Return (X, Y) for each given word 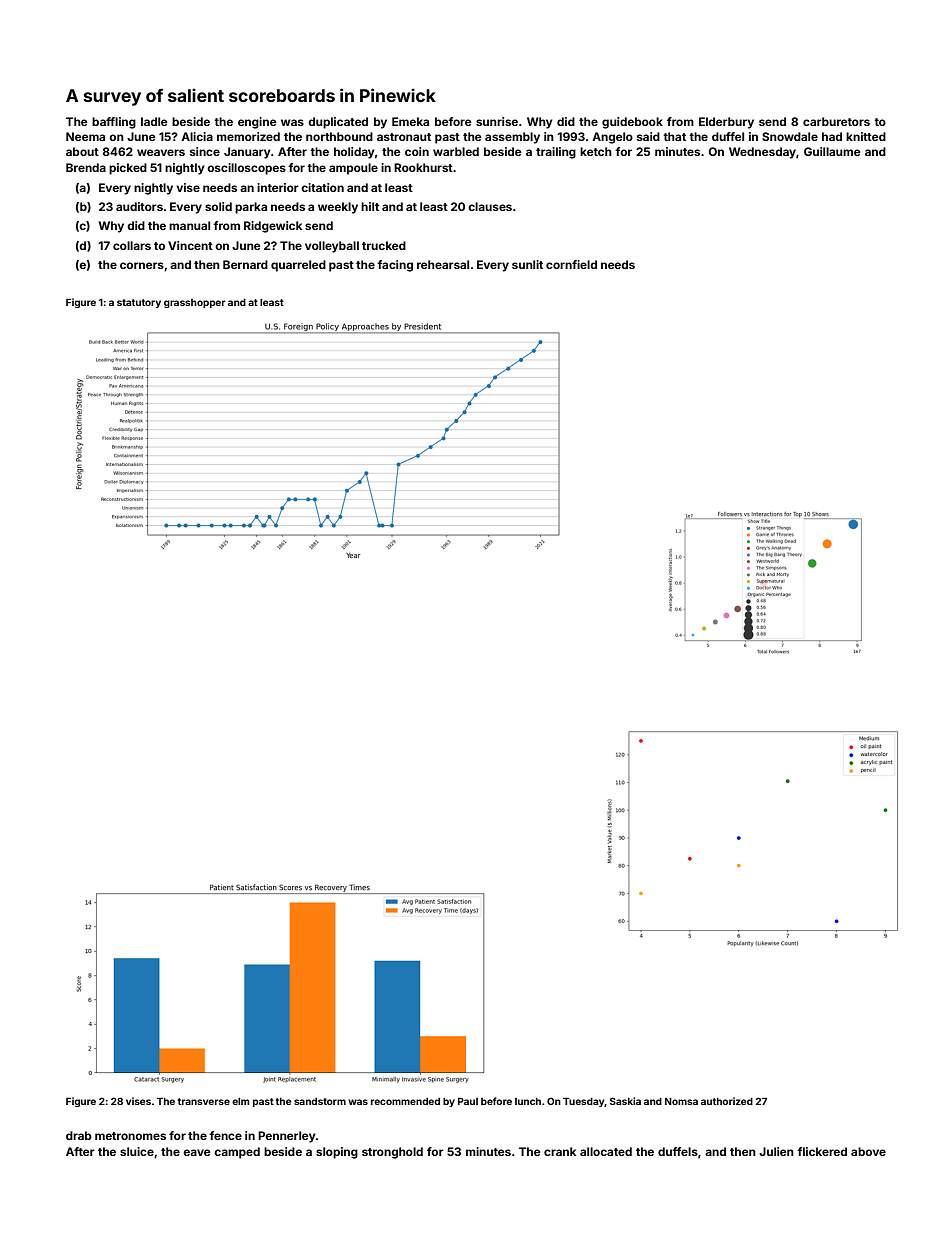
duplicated (338, 123)
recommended (405, 1101)
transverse (204, 1101)
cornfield (571, 264)
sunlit (527, 264)
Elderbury (726, 123)
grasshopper (194, 303)
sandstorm (320, 1101)
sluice (137, 1151)
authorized (727, 1101)
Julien (776, 1151)
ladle (154, 121)
